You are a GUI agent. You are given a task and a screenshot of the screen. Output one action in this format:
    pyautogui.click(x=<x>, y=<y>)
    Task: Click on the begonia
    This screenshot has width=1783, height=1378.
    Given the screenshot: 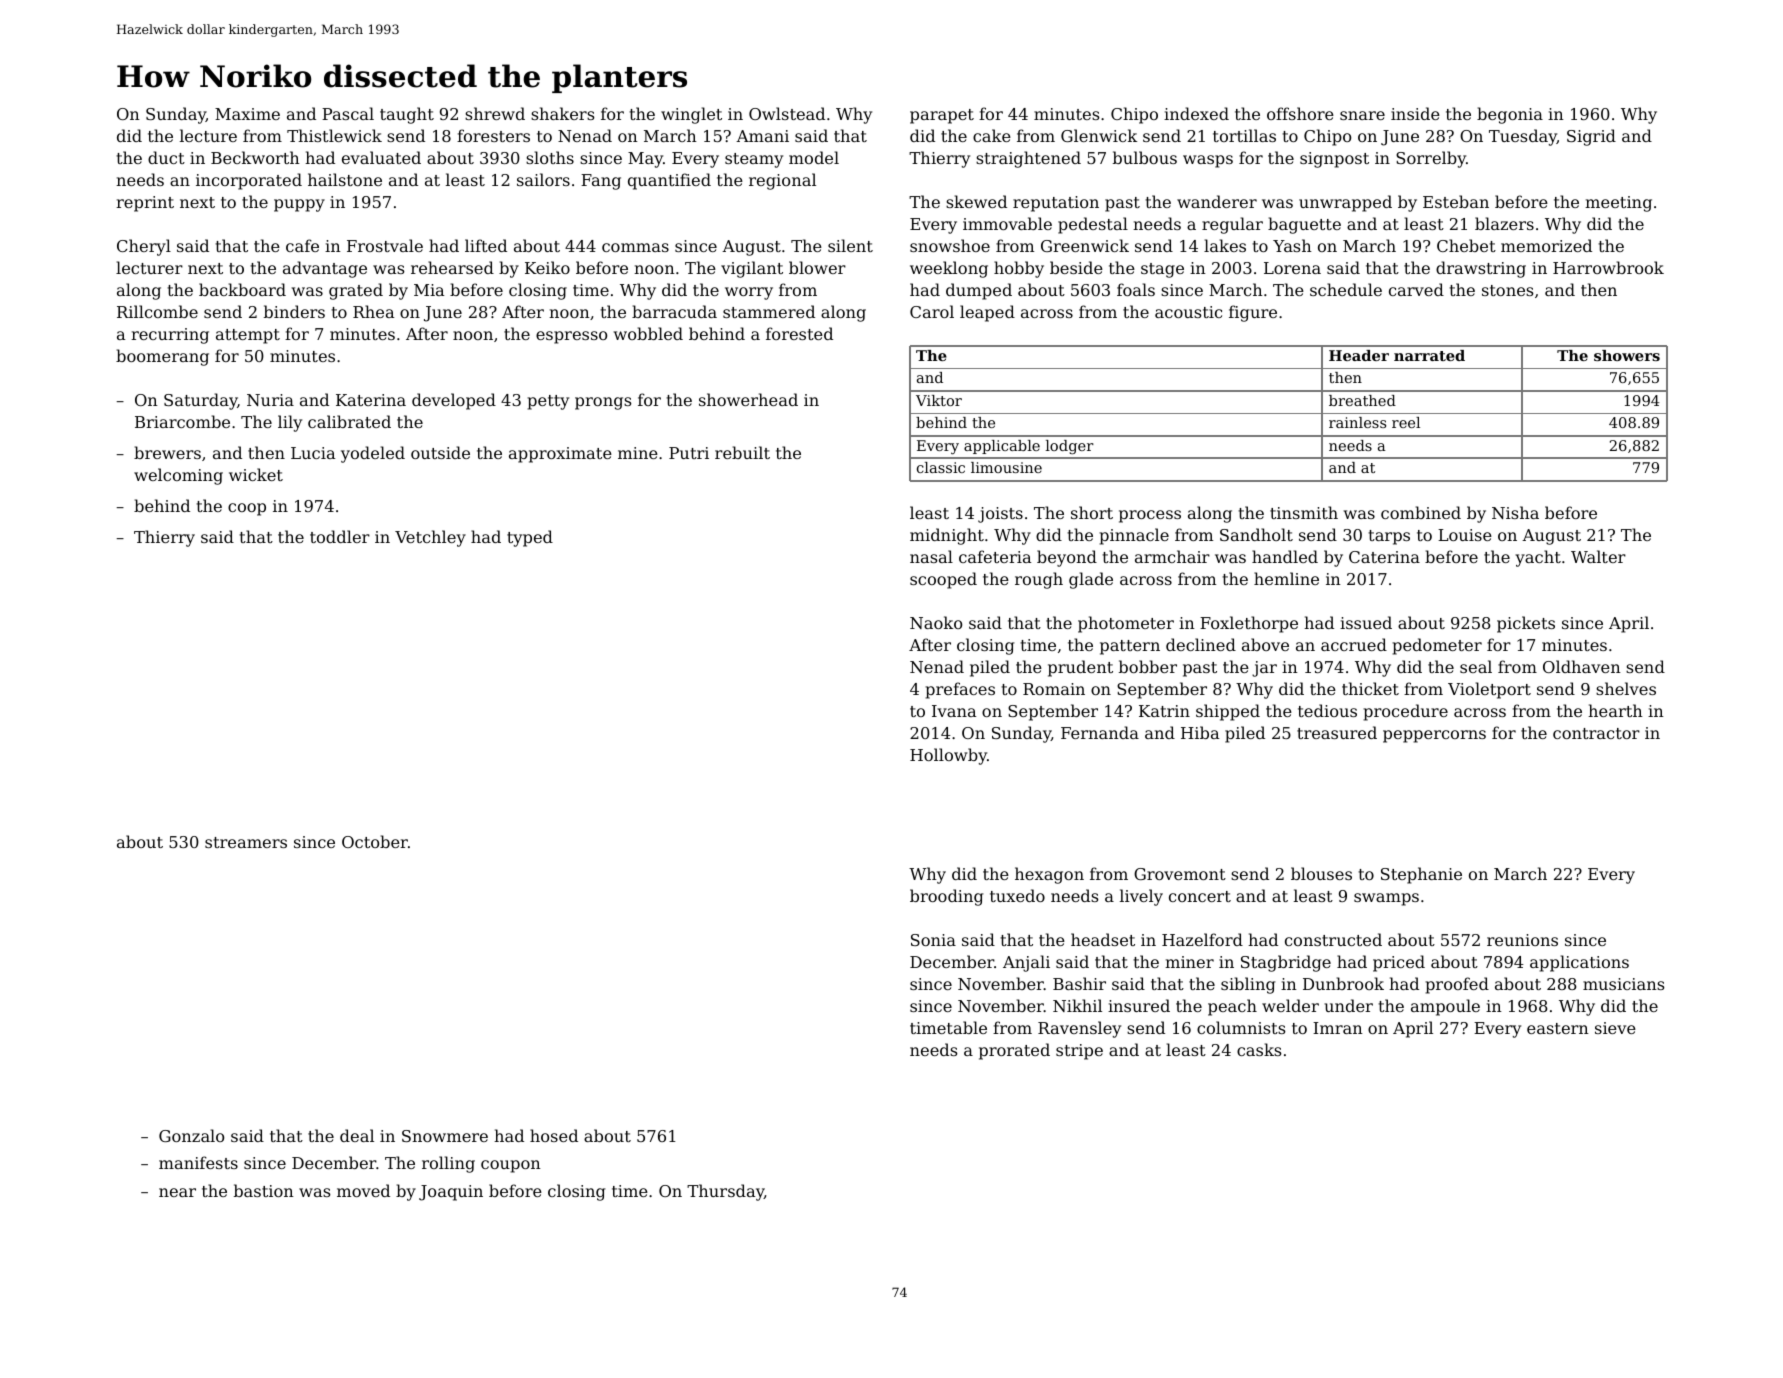 What is the action you would take?
    pyautogui.click(x=1510, y=115)
